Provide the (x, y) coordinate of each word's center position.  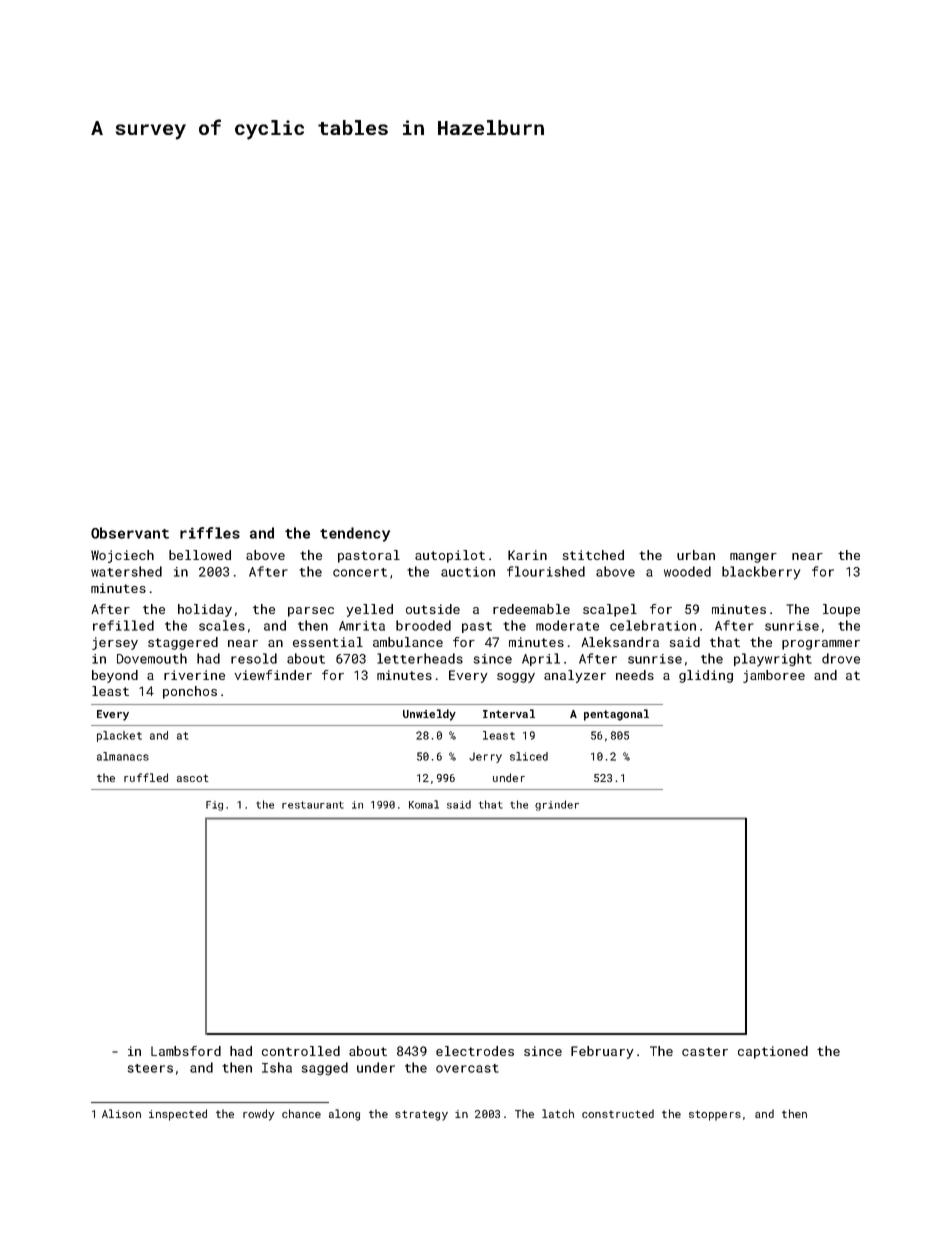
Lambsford (186, 1051)
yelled (369, 610)
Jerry (485, 757)
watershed (126, 571)
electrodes (475, 1051)
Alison (121, 1113)
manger (753, 558)
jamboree (774, 676)
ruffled (146, 777)
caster (705, 1051)
